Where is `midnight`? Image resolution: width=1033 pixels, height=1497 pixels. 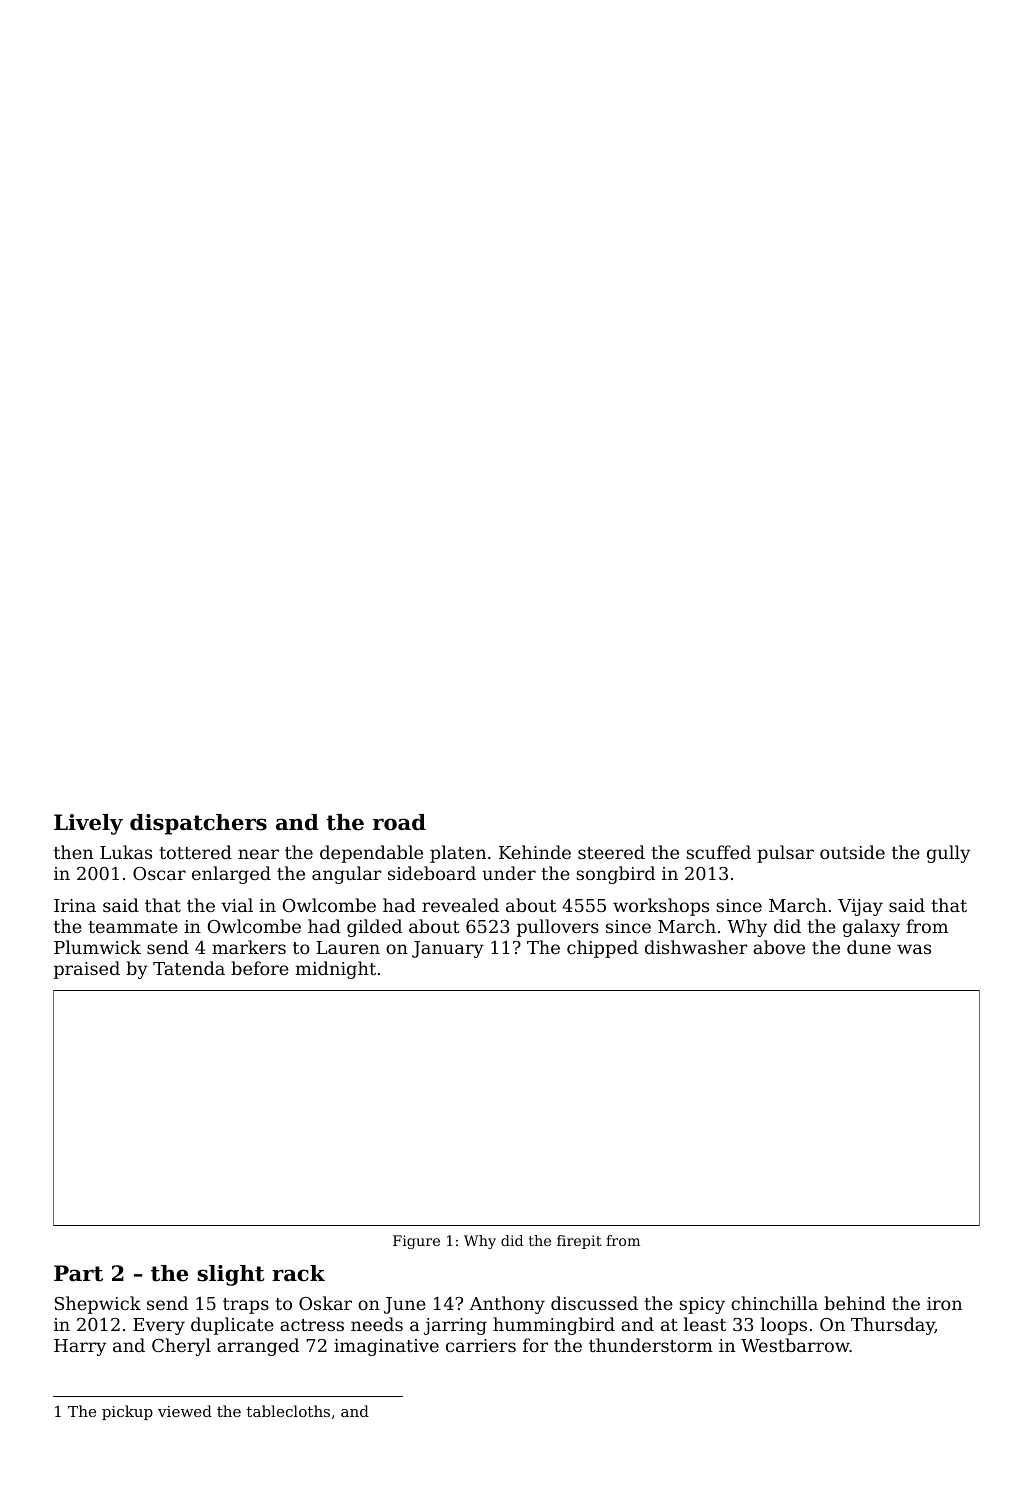 midnight is located at coordinates (336, 970).
